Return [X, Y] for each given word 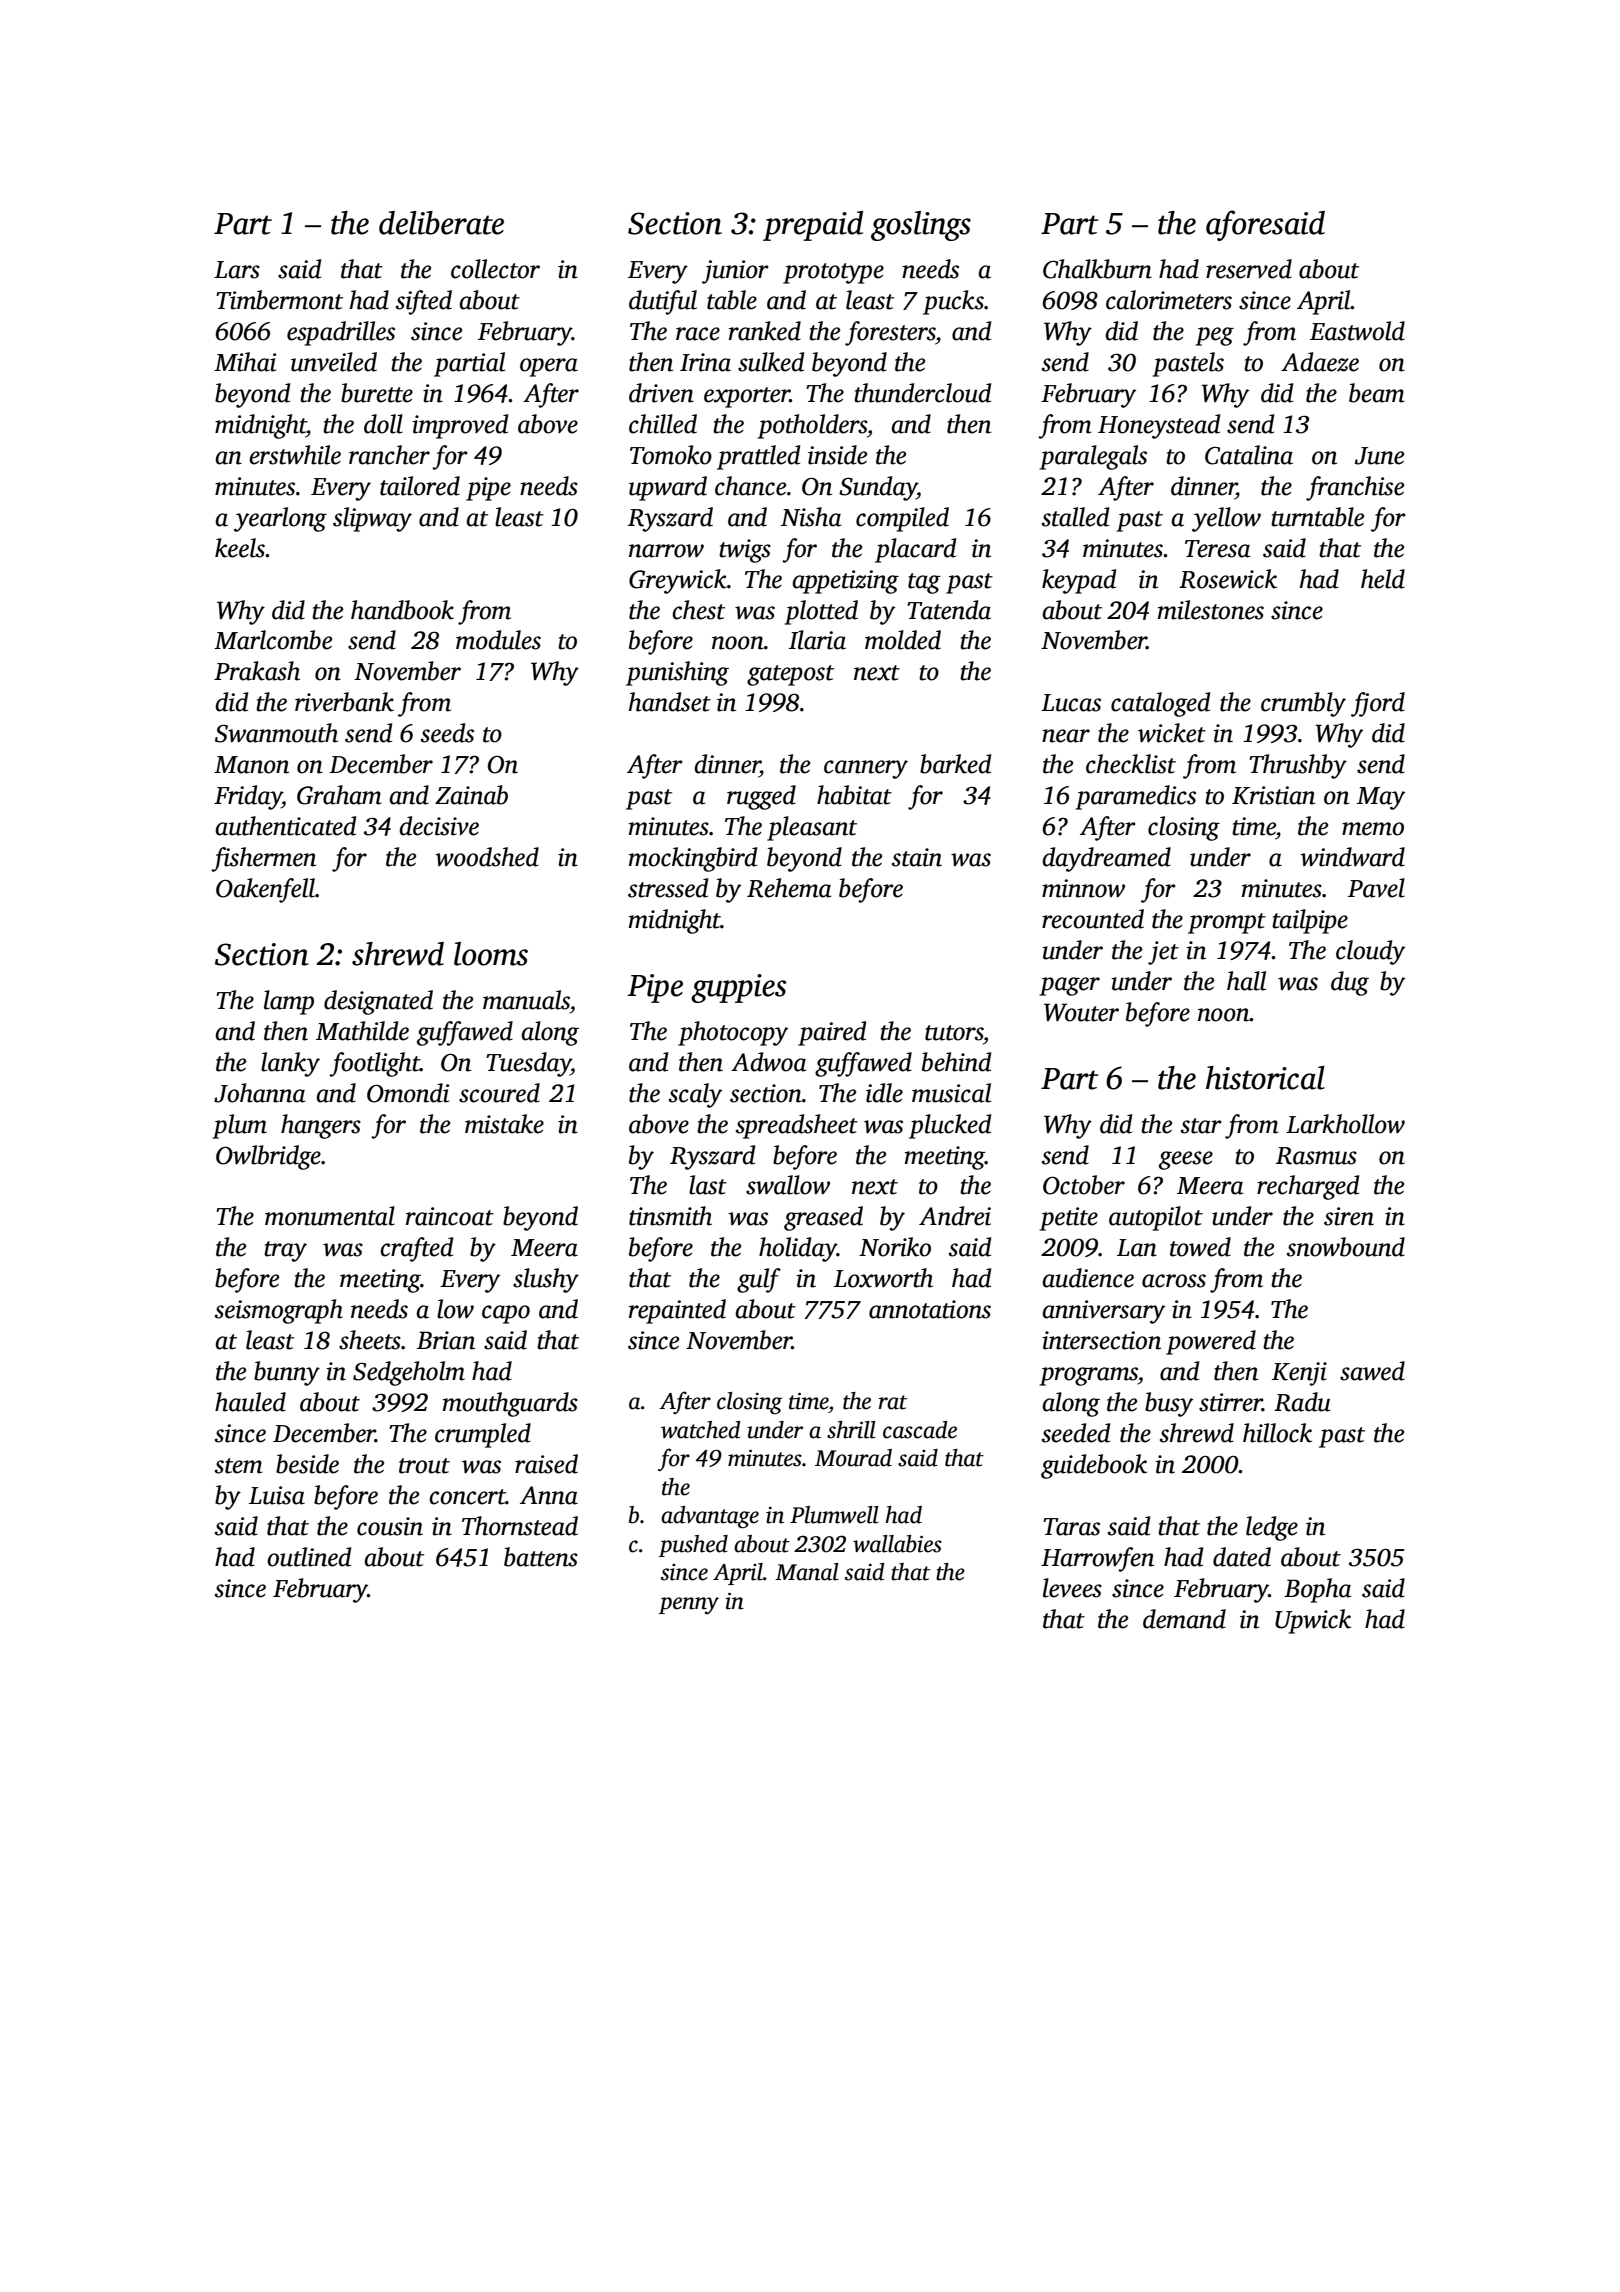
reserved [1249, 269]
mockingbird [693, 859]
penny [688, 1605]
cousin [390, 1526]
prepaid [813, 226]
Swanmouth [276, 733]
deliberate [441, 223]
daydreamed [1106, 859]
